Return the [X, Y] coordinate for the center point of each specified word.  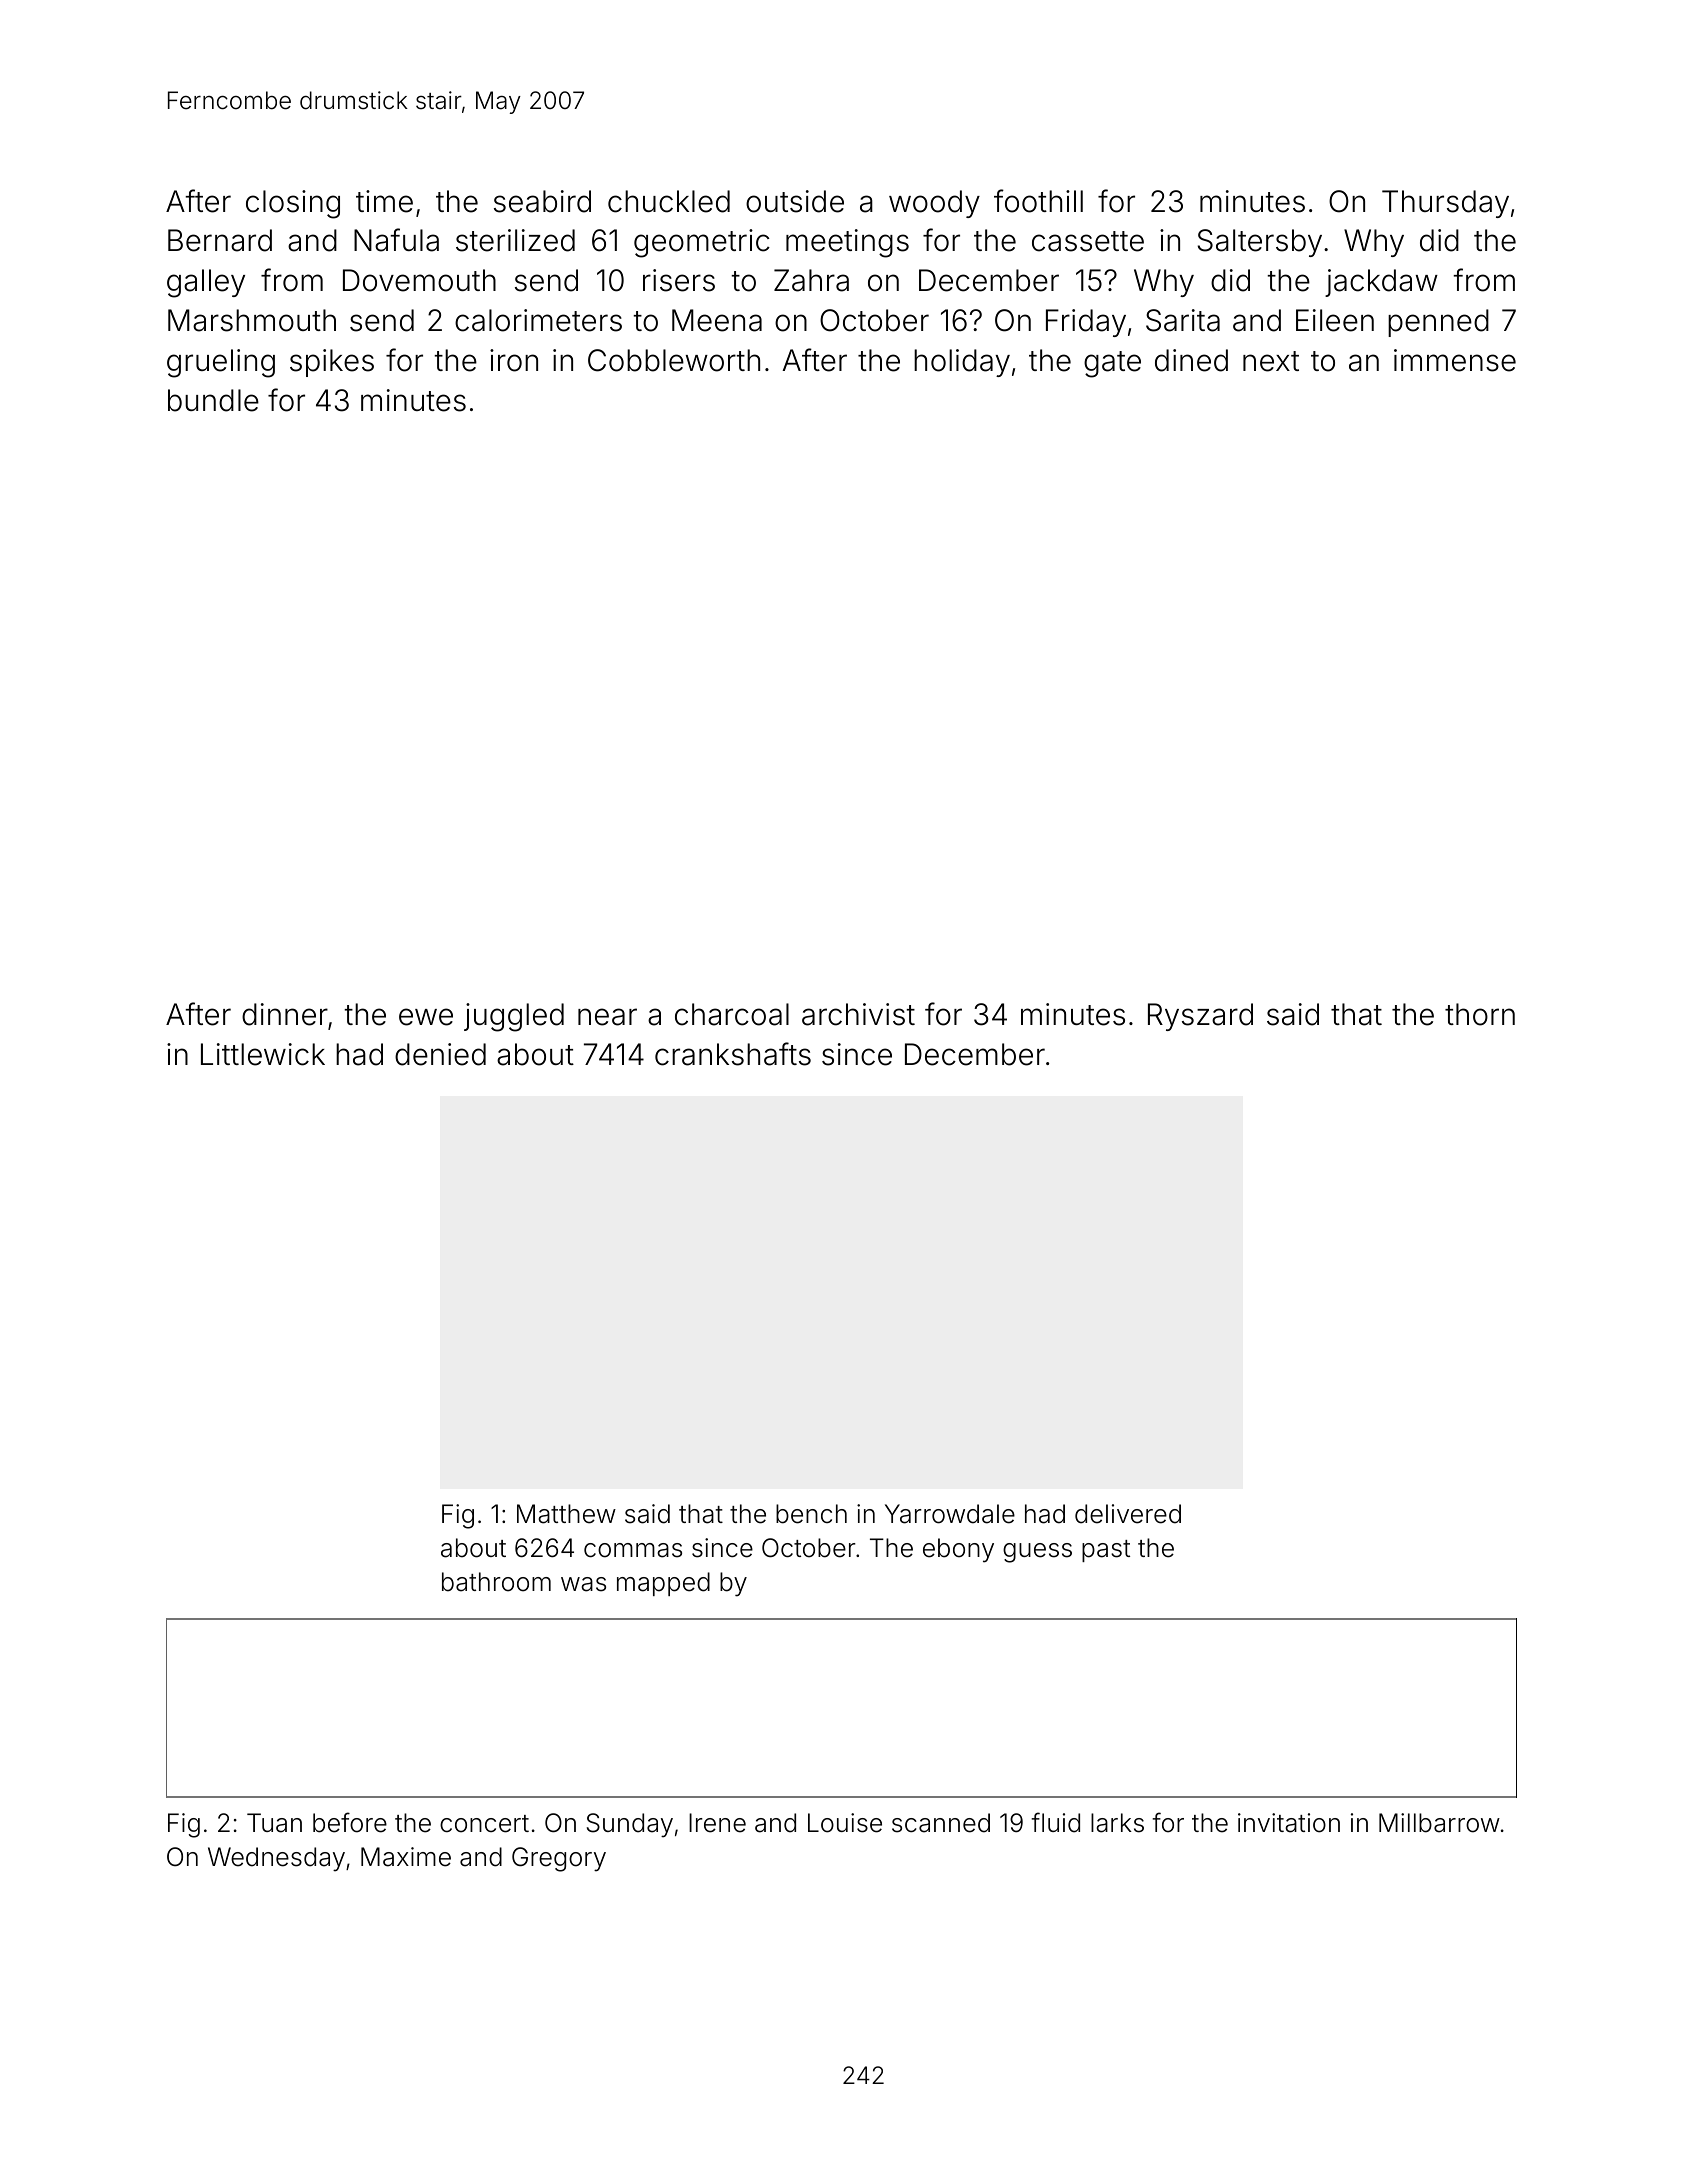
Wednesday [276, 1859]
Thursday [1445, 204]
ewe [426, 1017]
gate [1112, 364]
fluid [1055, 1822]
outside [795, 201]
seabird [542, 201]
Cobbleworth [674, 360]
